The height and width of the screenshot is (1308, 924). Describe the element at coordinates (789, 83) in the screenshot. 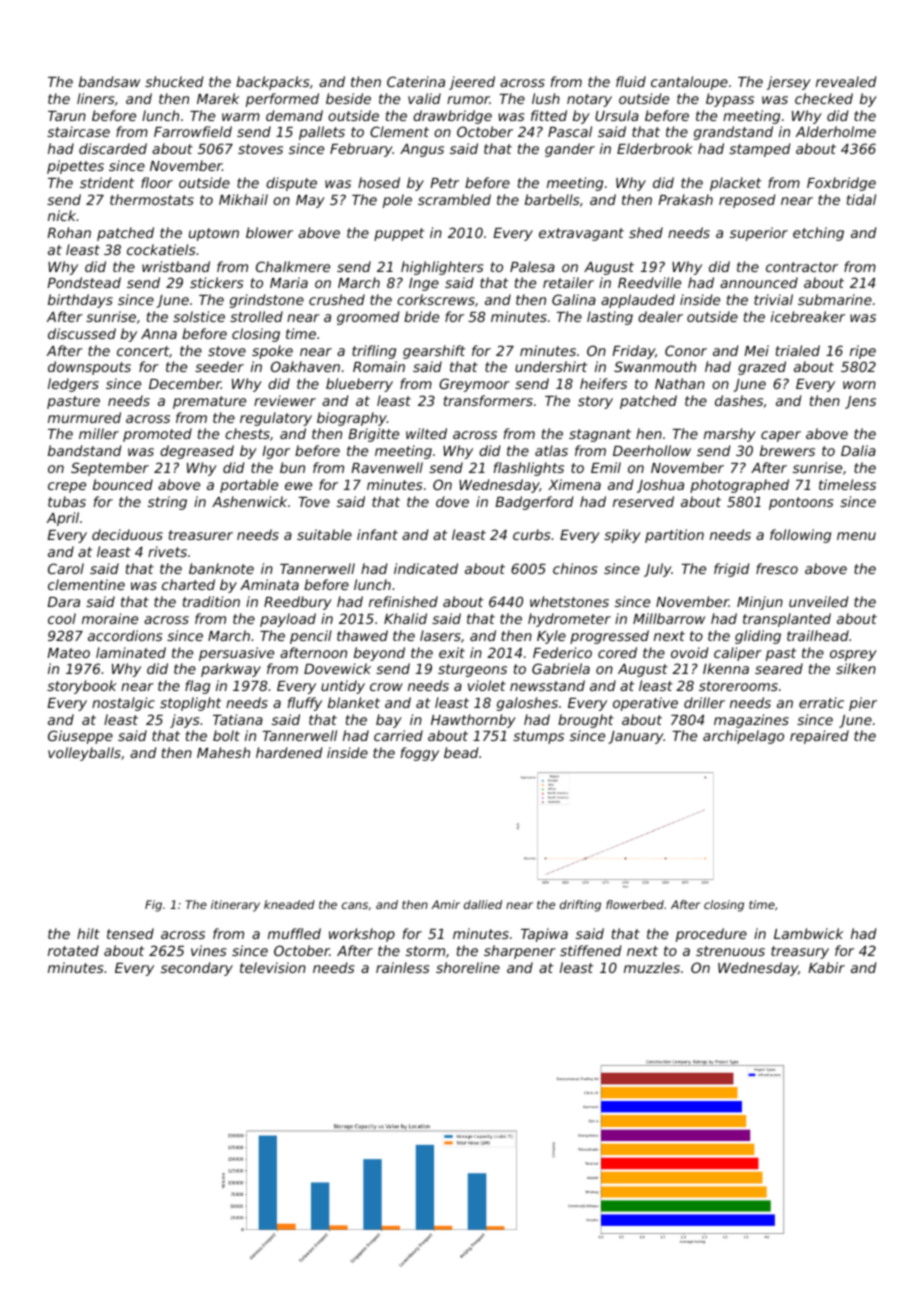

I see `jersey` at that location.
